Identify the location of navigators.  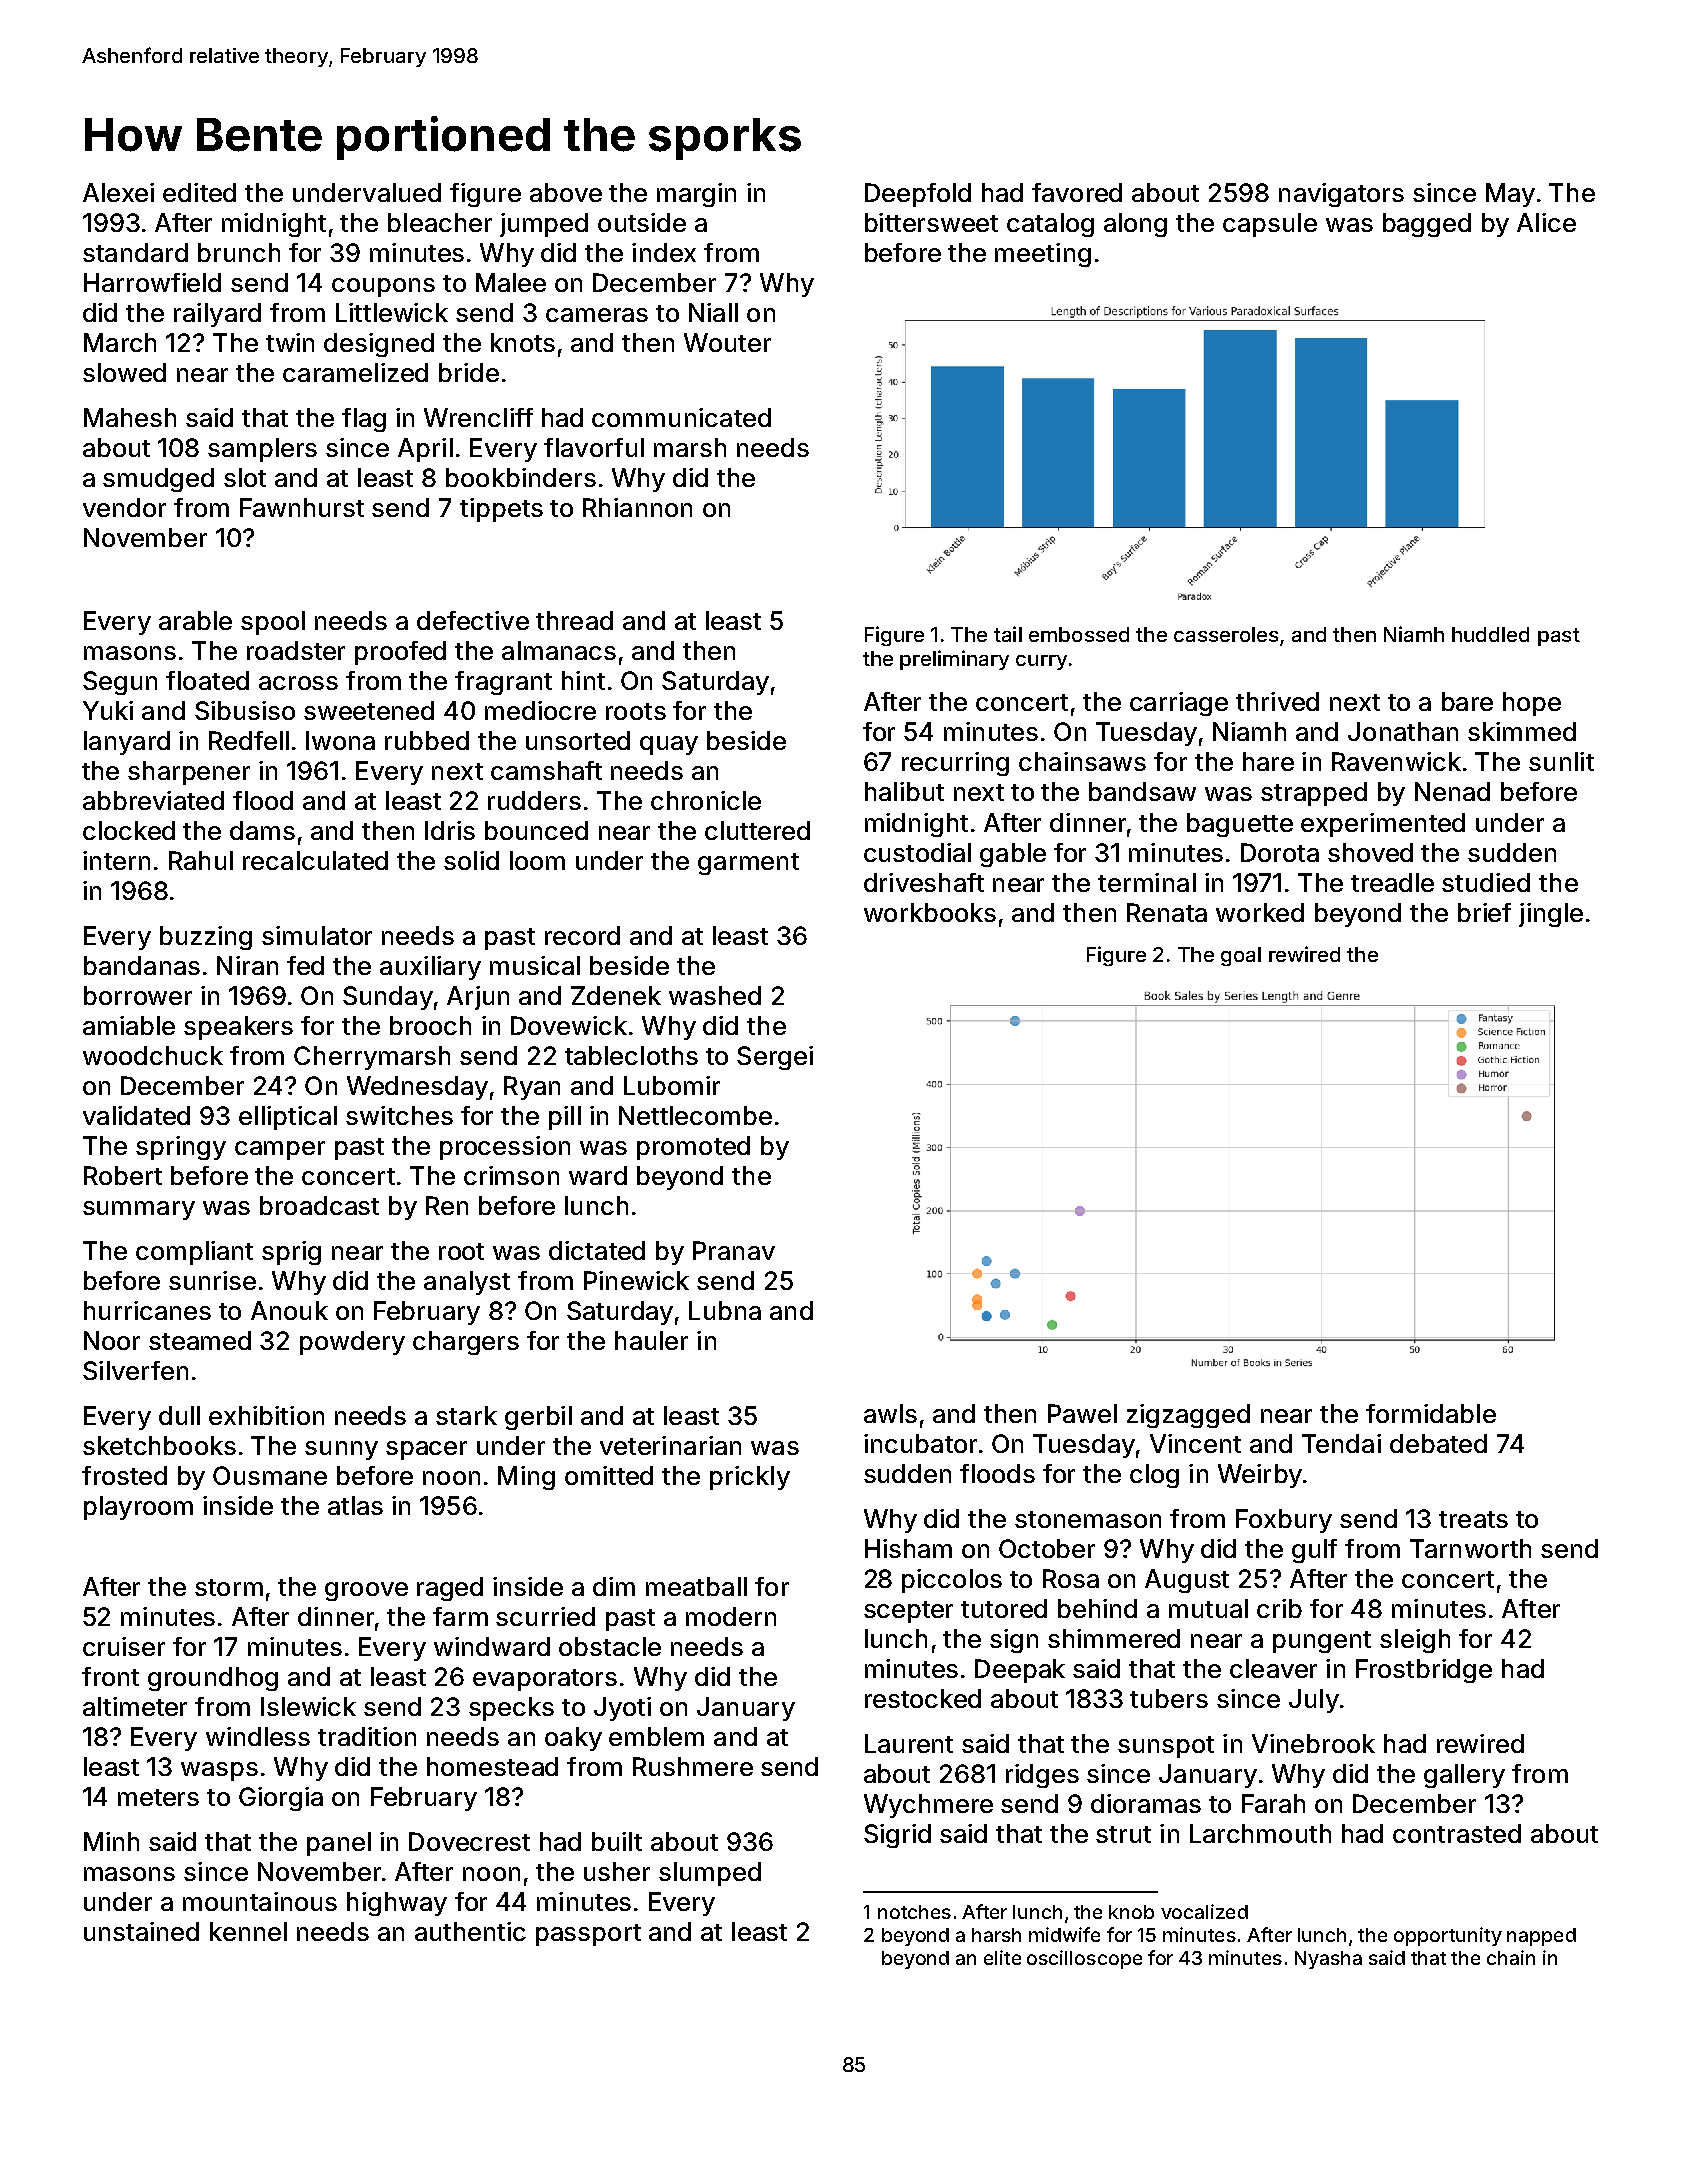
(1341, 195).
